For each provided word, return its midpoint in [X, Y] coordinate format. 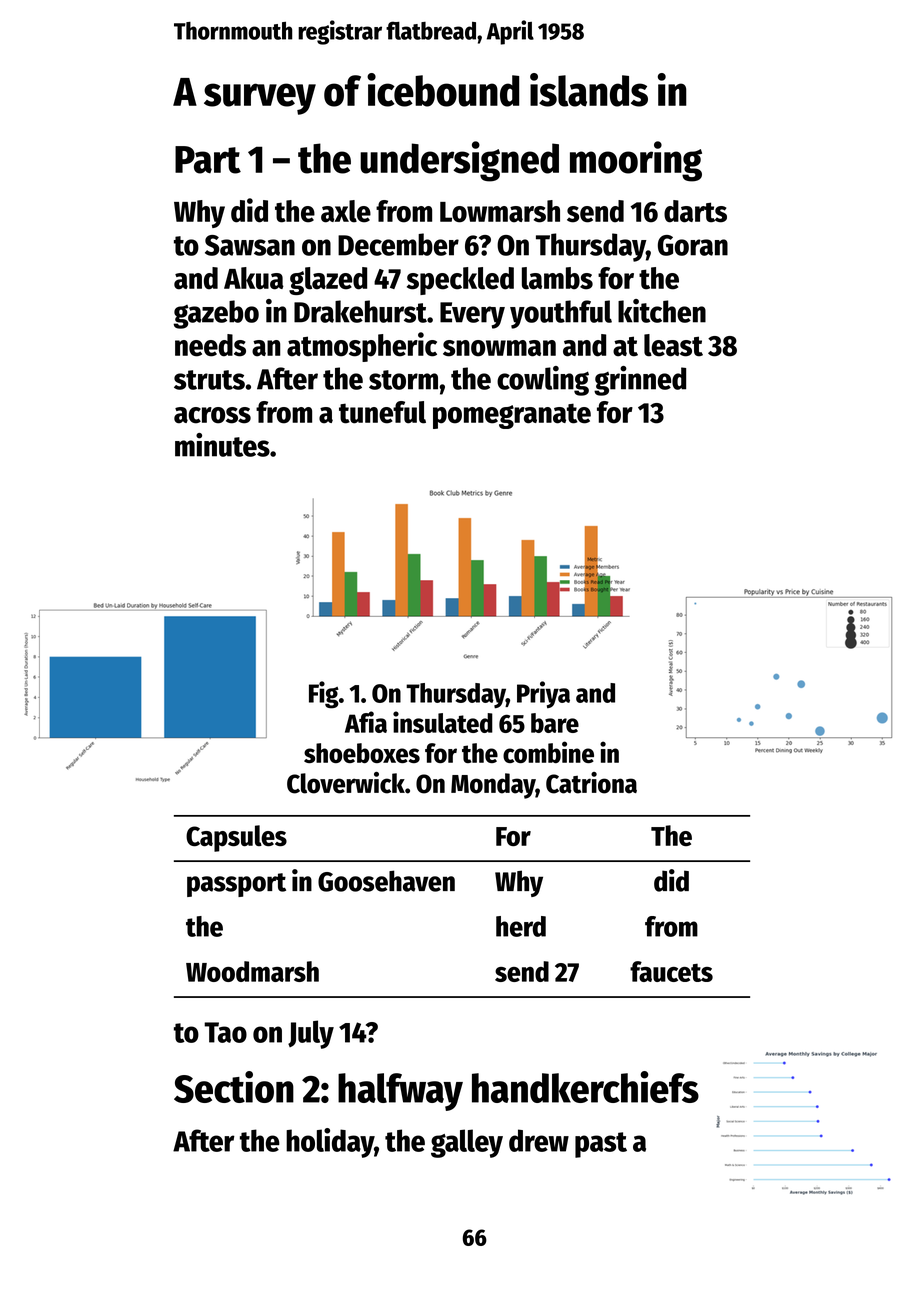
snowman [499, 348]
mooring [636, 161]
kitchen [662, 311]
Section [234, 1087]
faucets [671, 971]
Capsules [236, 838]
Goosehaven [386, 881]
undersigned [459, 161]
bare [555, 723]
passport [236, 885]
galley [467, 1143]
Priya [543, 694]
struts [209, 380]
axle [346, 211]
